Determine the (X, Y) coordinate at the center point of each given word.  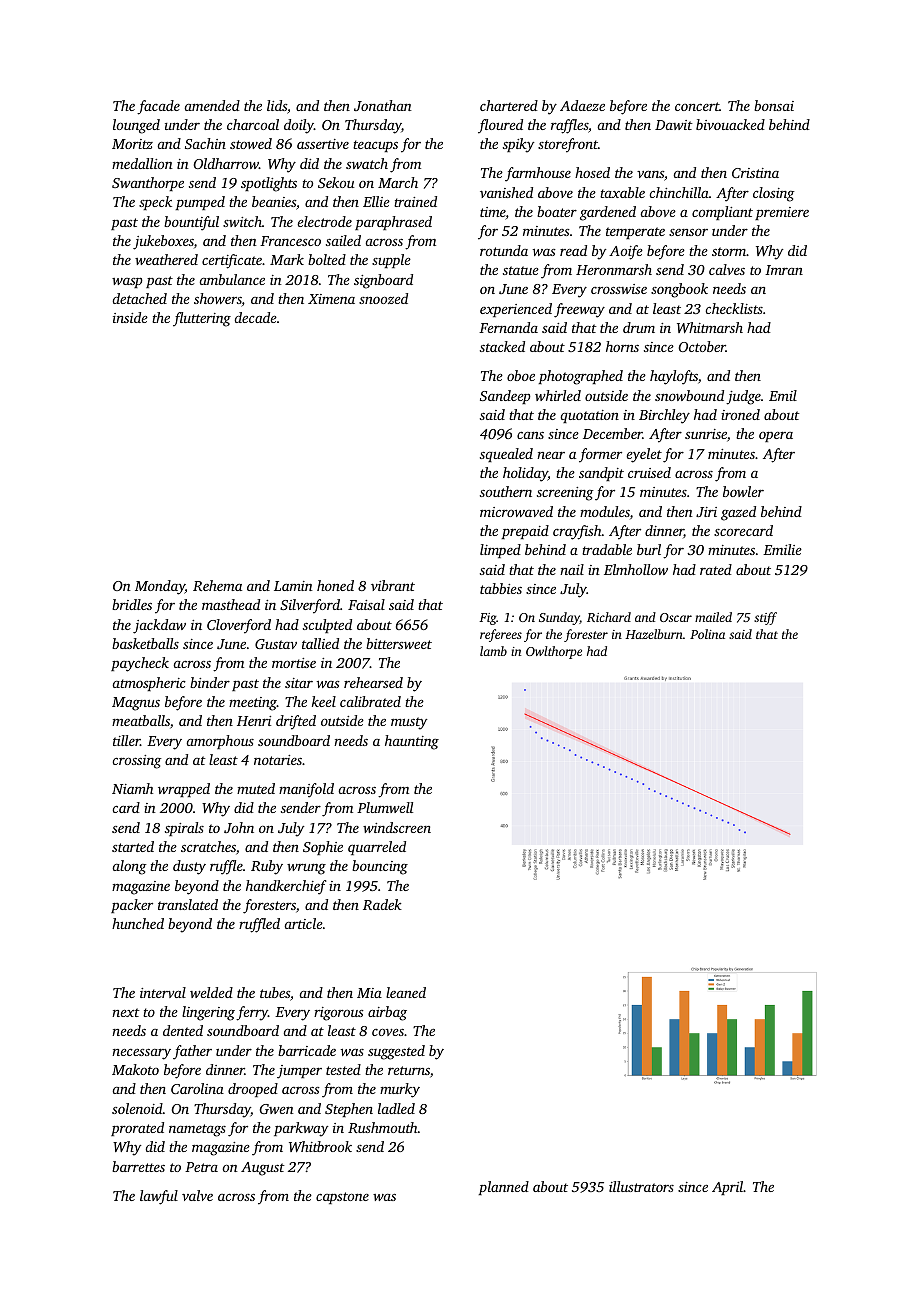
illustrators (641, 1186)
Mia (369, 993)
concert (697, 106)
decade (255, 317)
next (126, 1012)
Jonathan (383, 105)
